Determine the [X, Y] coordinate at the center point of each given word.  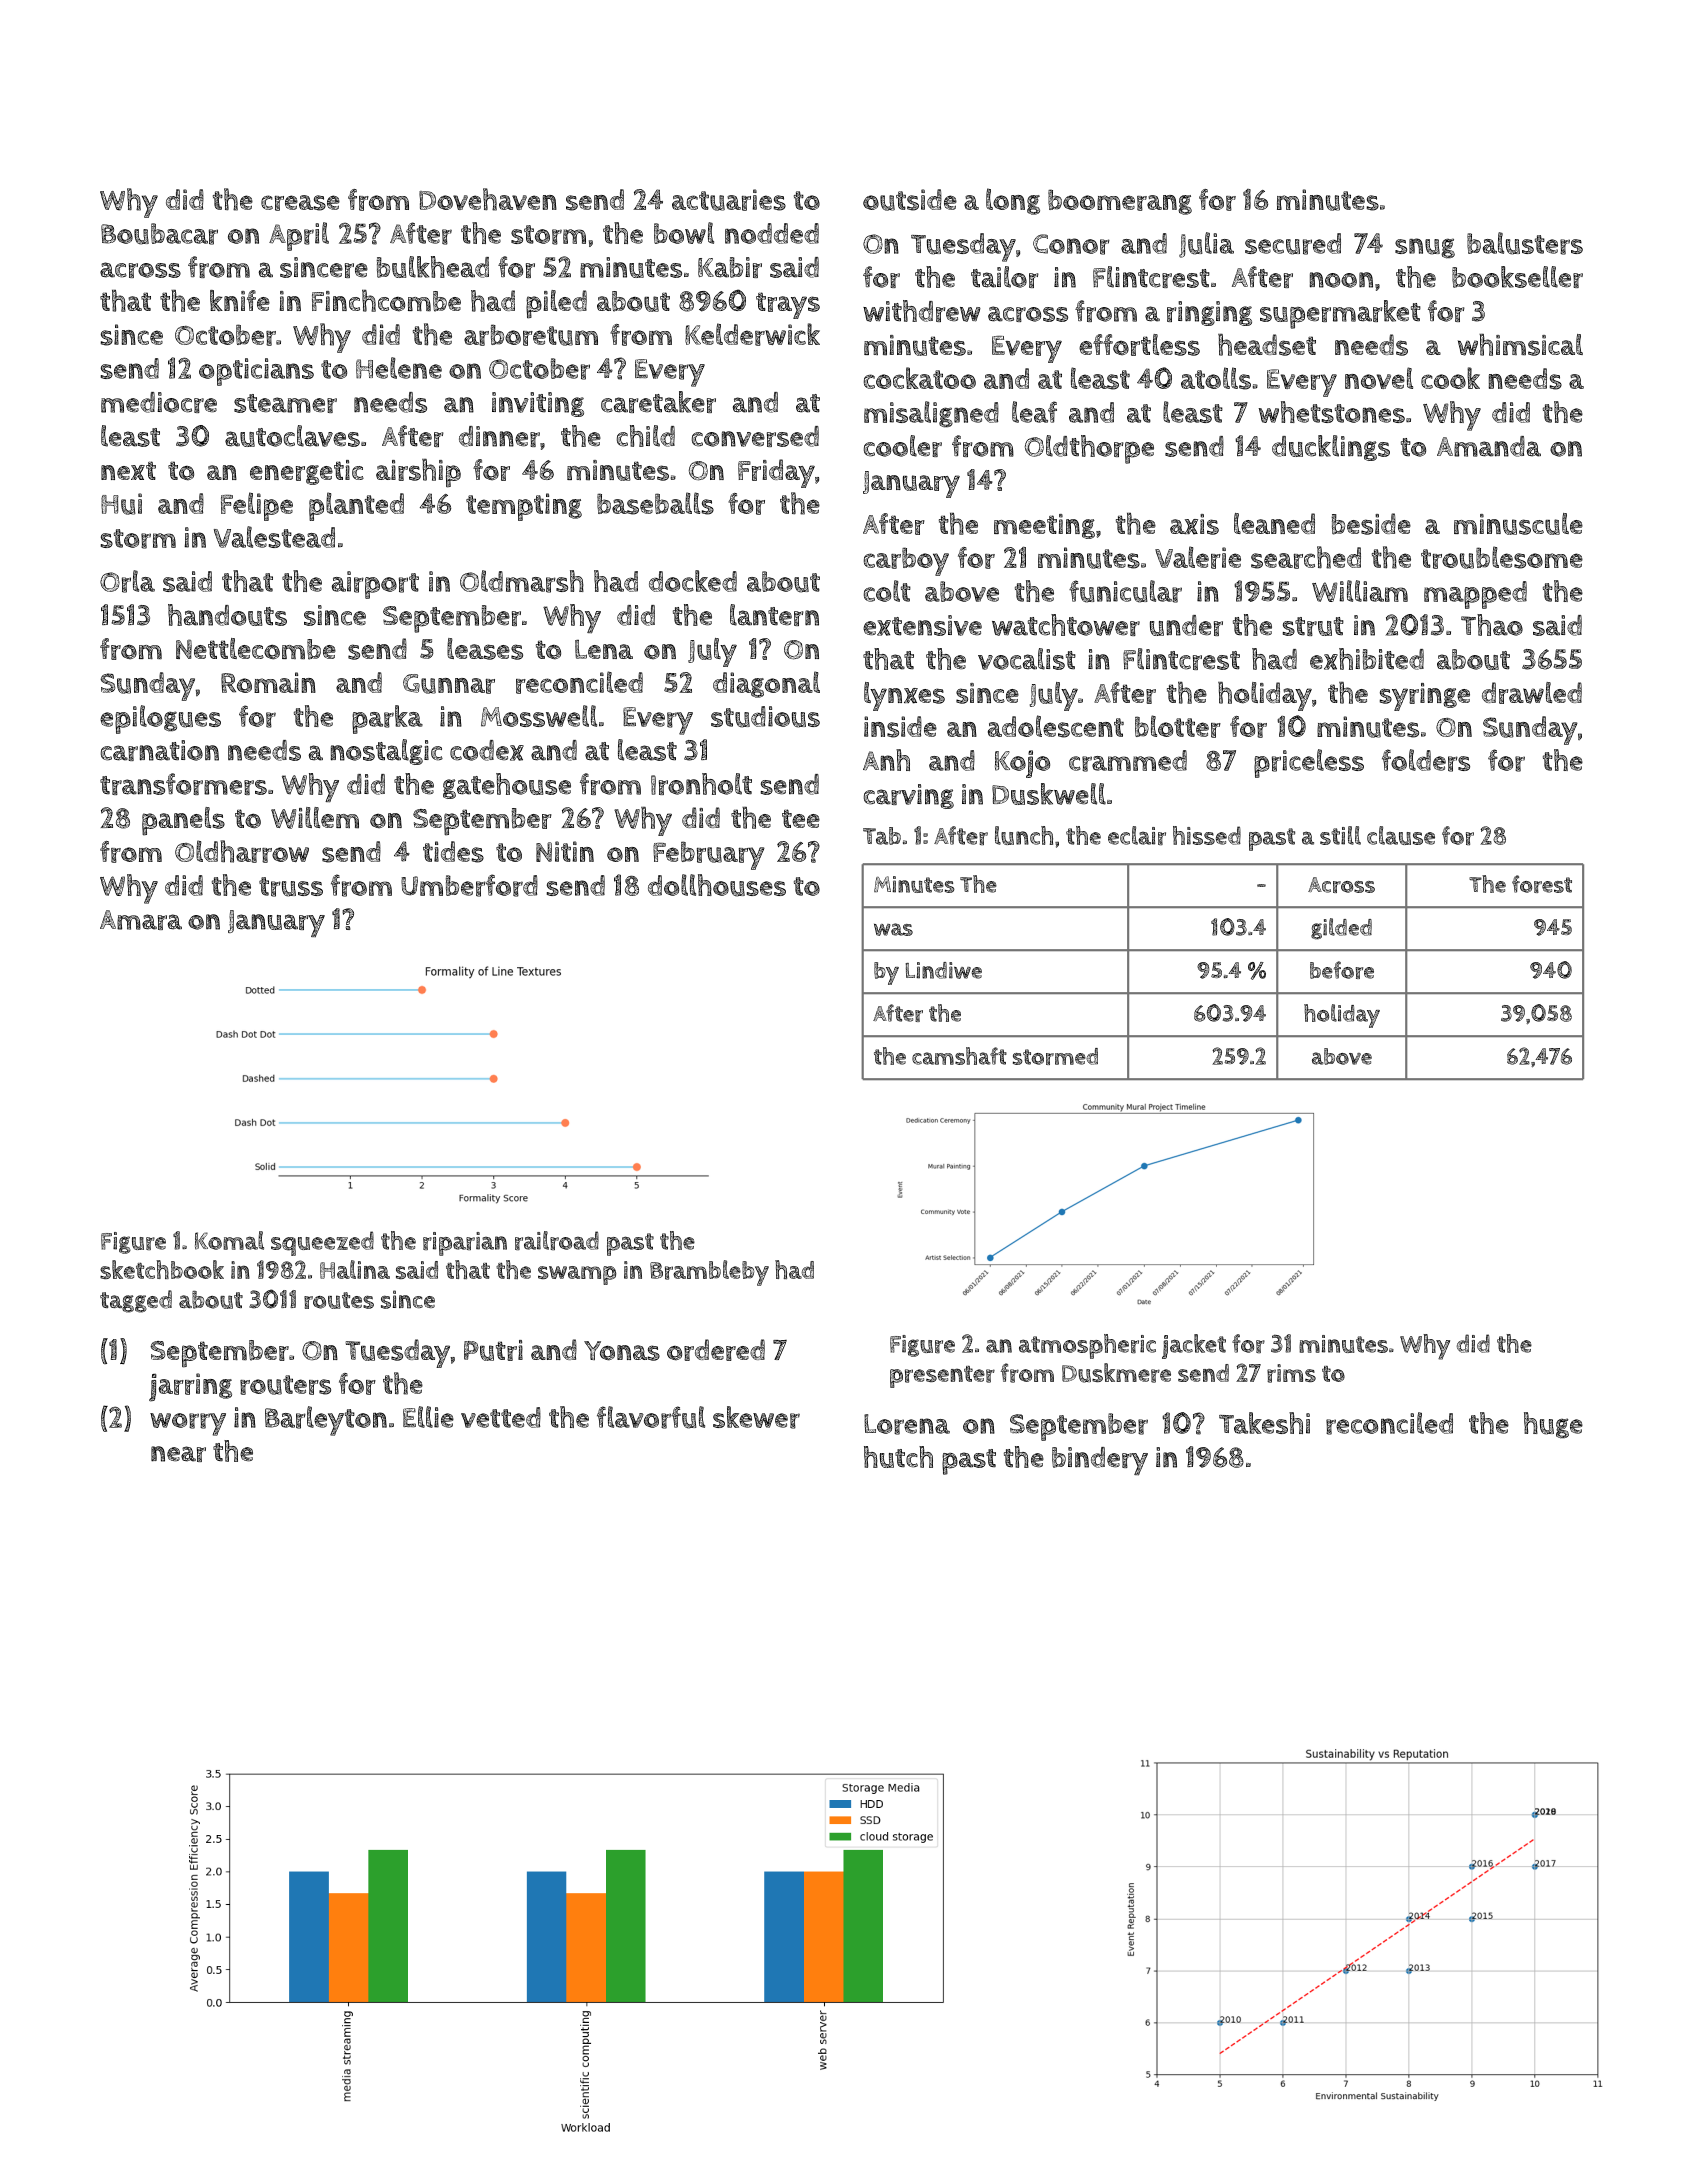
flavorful [651, 1417]
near [178, 1454]
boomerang [1120, 202]
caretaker [658, 402]
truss [291, 887]
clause [1401, 835]
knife [240, 300]
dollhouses [717, 885]
